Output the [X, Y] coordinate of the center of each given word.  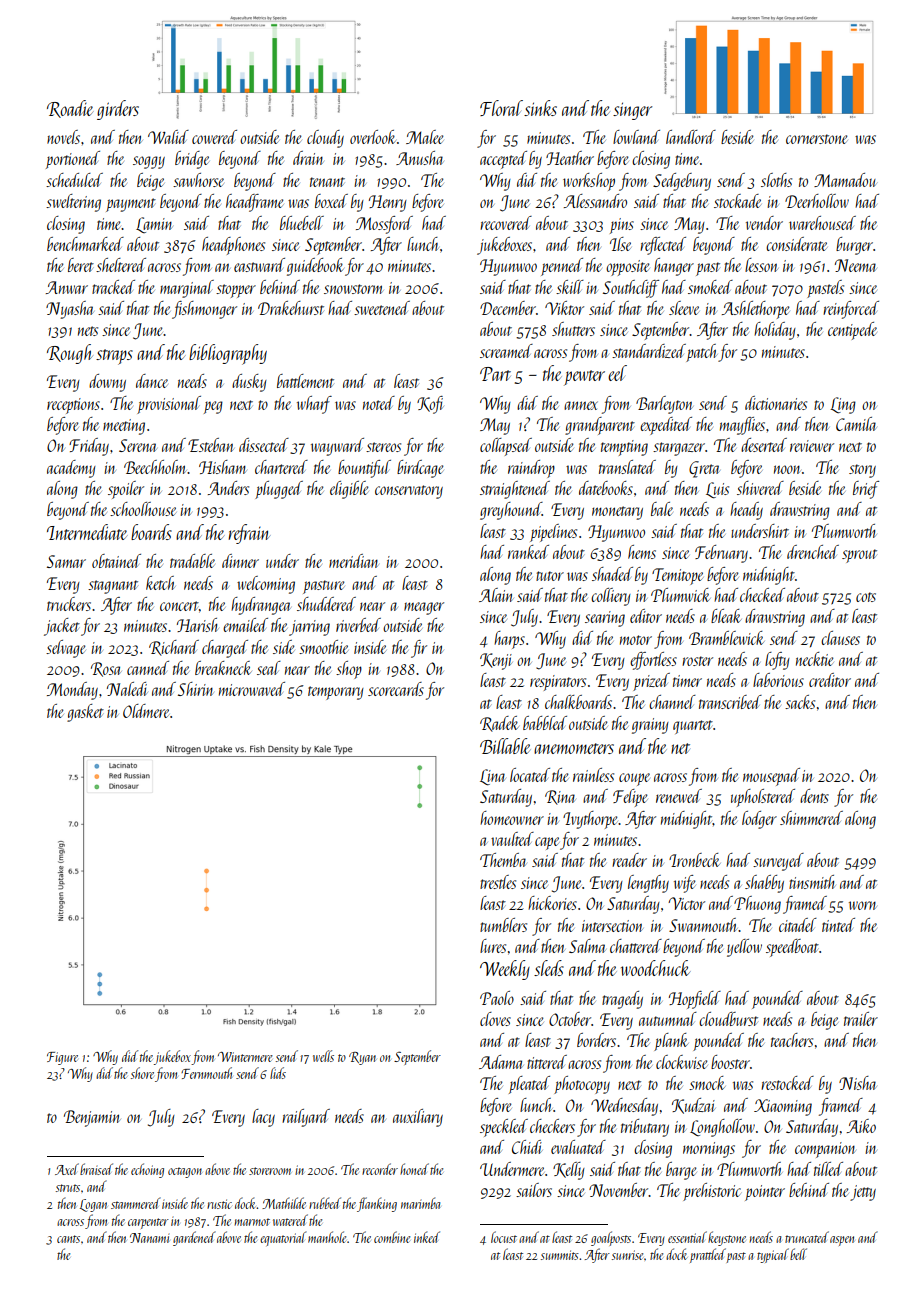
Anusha [419, 158]
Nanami [149, 1238]
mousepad [771, 777]
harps [509, 640]
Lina [492, 777]
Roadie [70, 109]
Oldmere [146, 711]
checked [762, 595]
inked [427, 1237]
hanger [674, 267]
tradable [192, 561]
